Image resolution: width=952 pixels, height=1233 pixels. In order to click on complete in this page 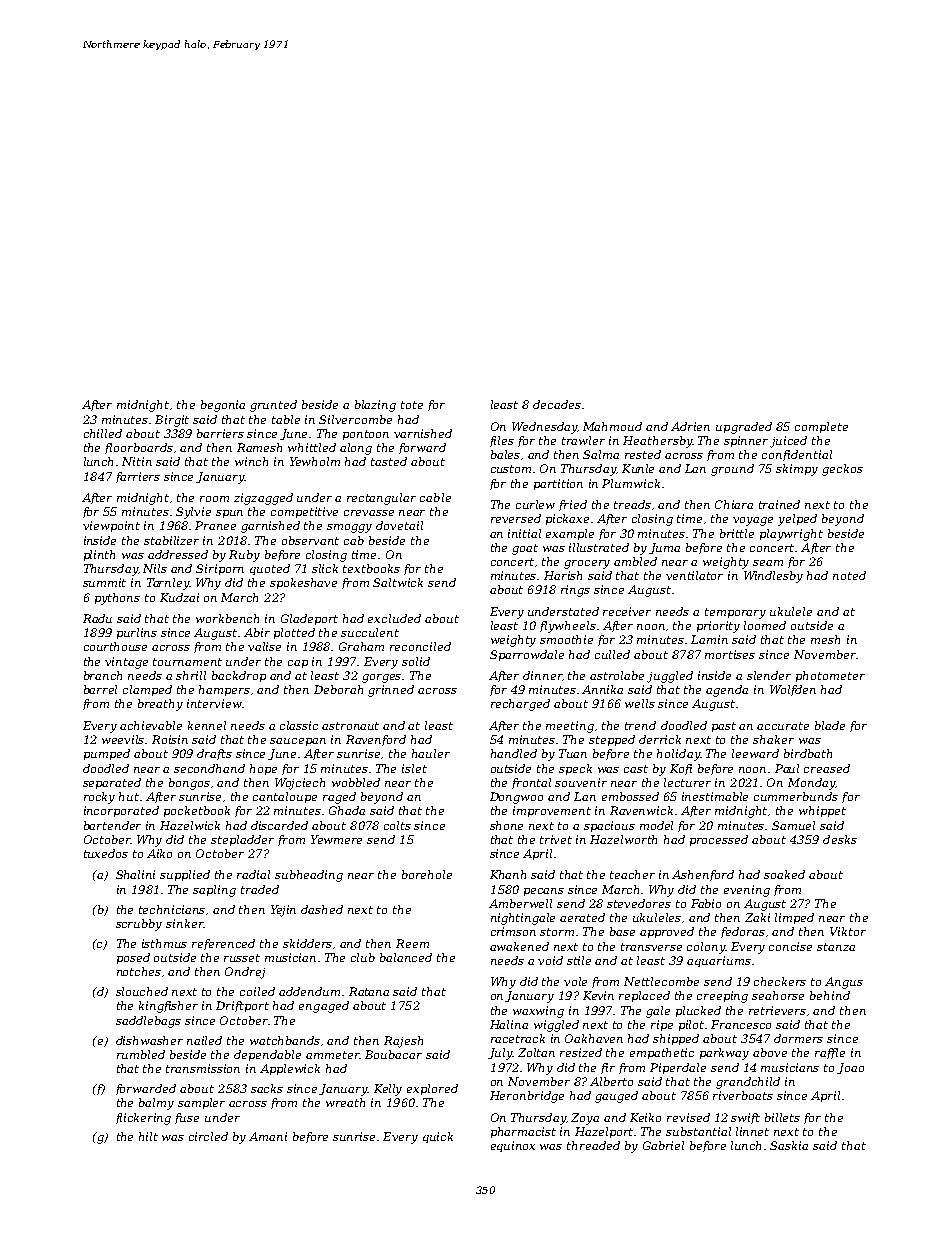, I will do `click(821, 427)`.
